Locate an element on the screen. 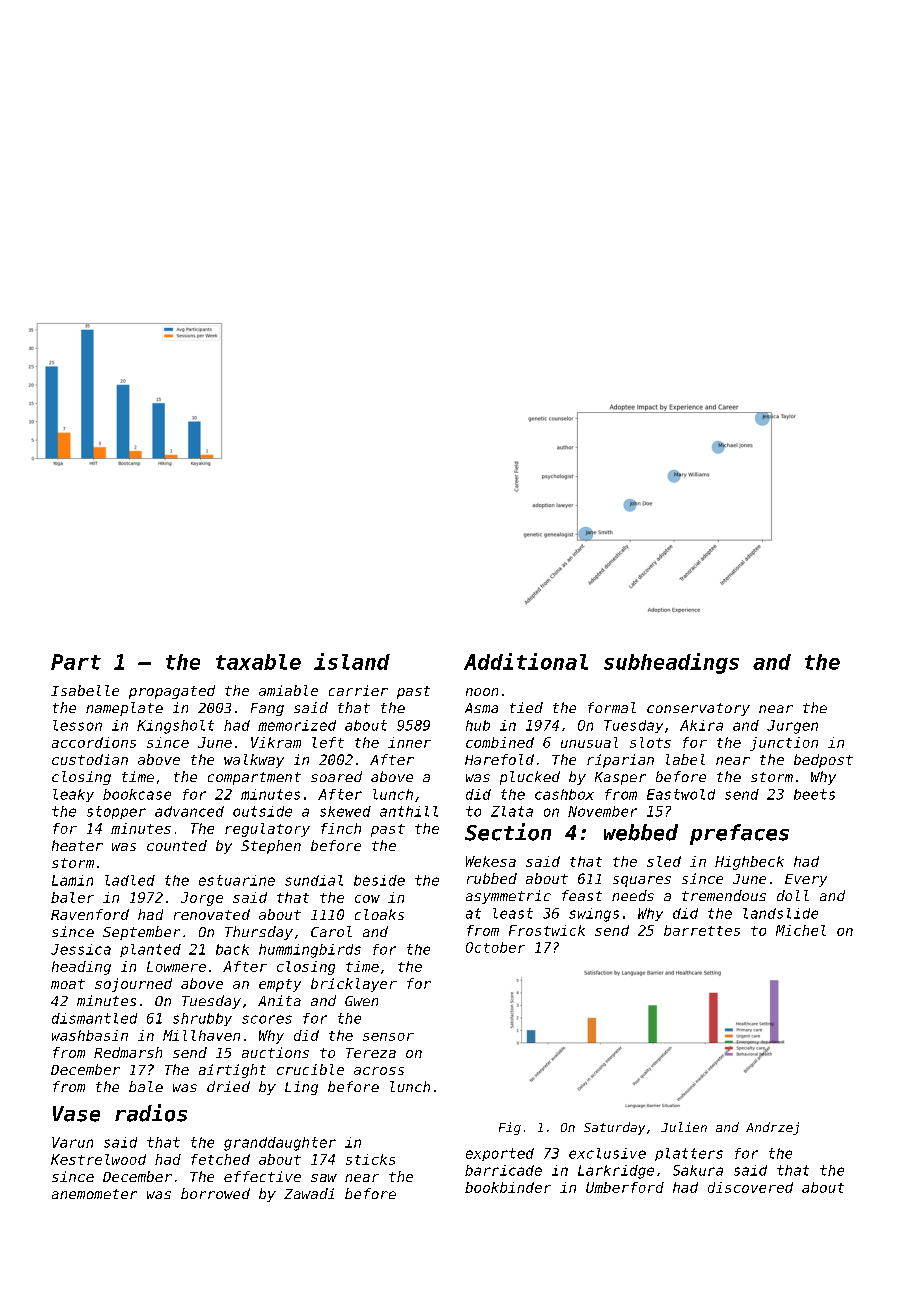 The height and width of the screenshot is (1316, 908). Lamin is located at coordinates (72, 880).
